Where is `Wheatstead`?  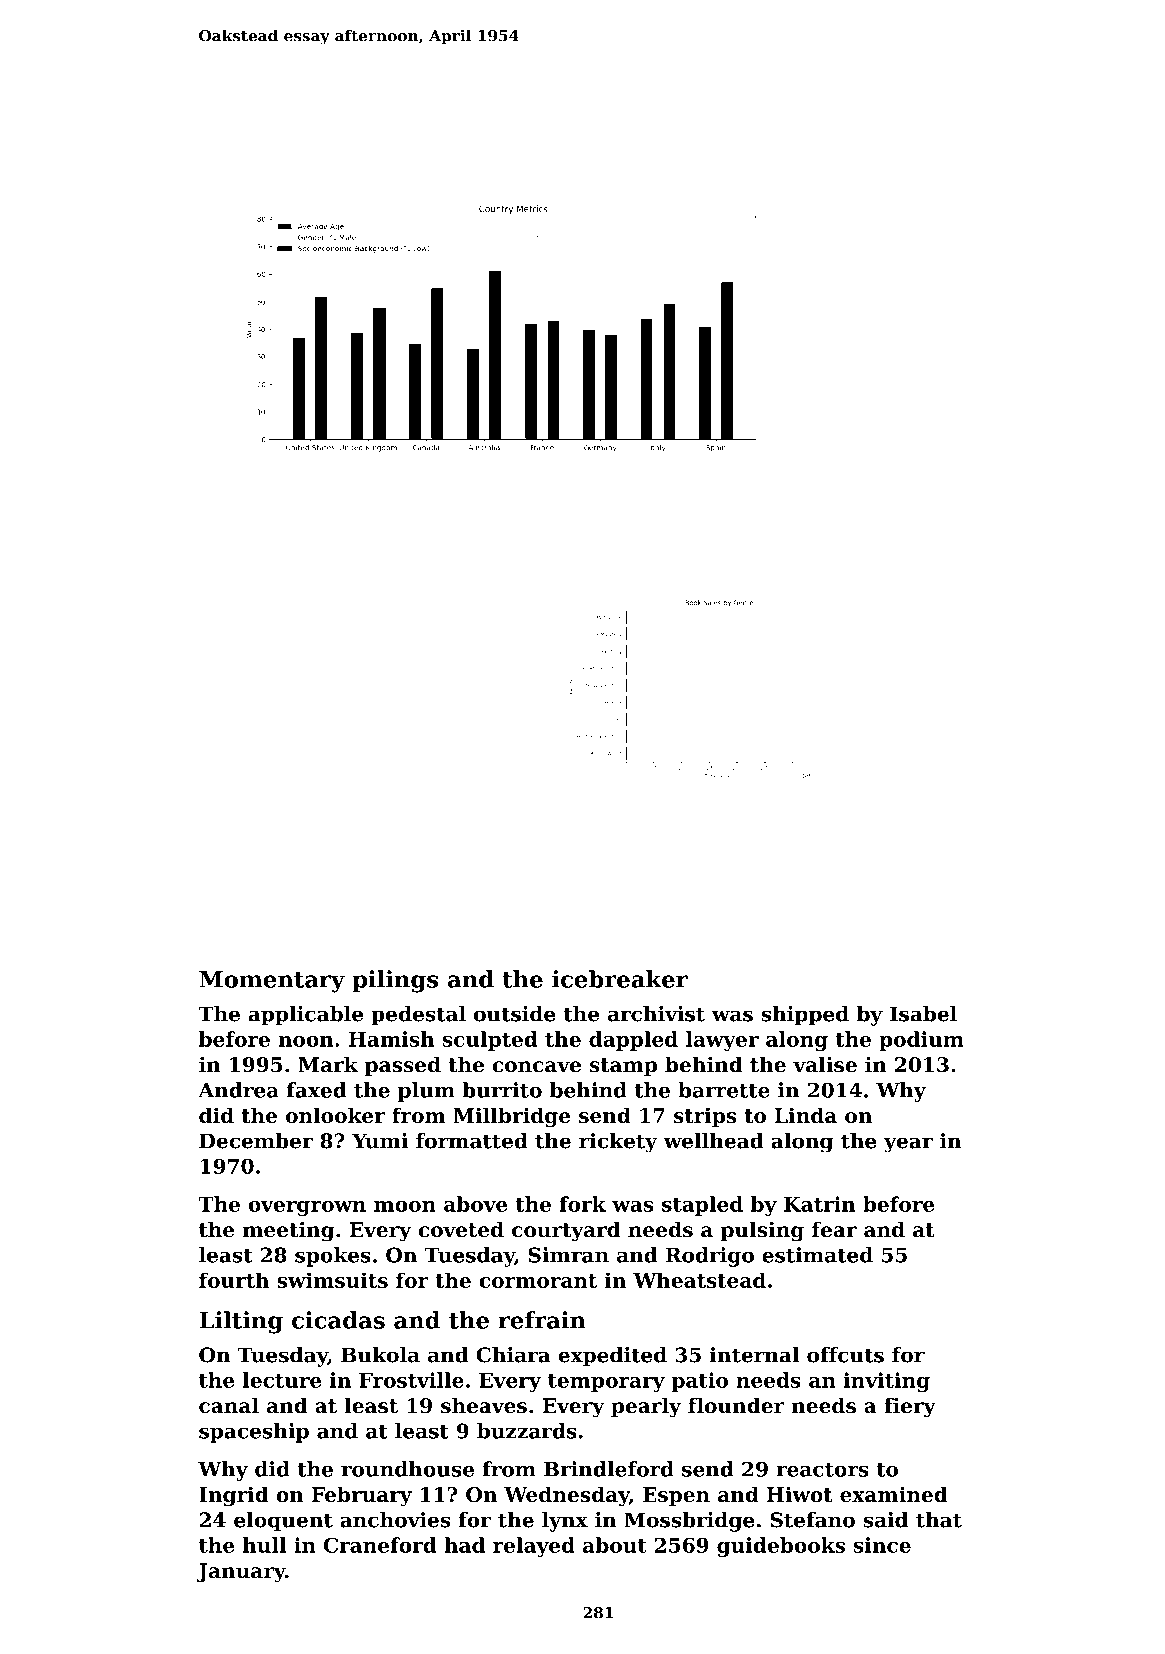 Wheatstead is located at coordinates (699, 1280).
